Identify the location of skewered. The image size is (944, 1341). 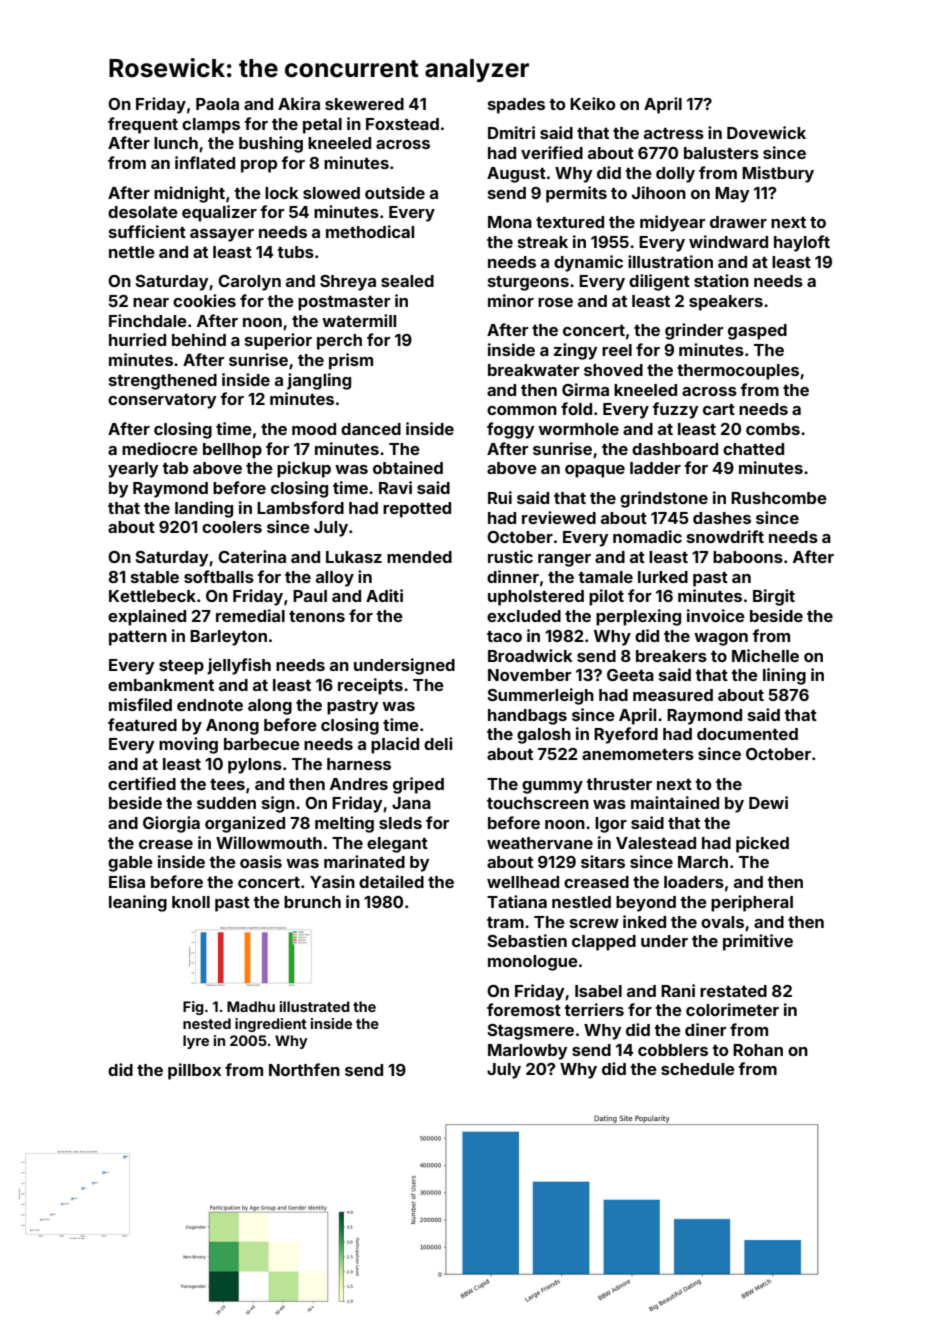
(364, 104).
